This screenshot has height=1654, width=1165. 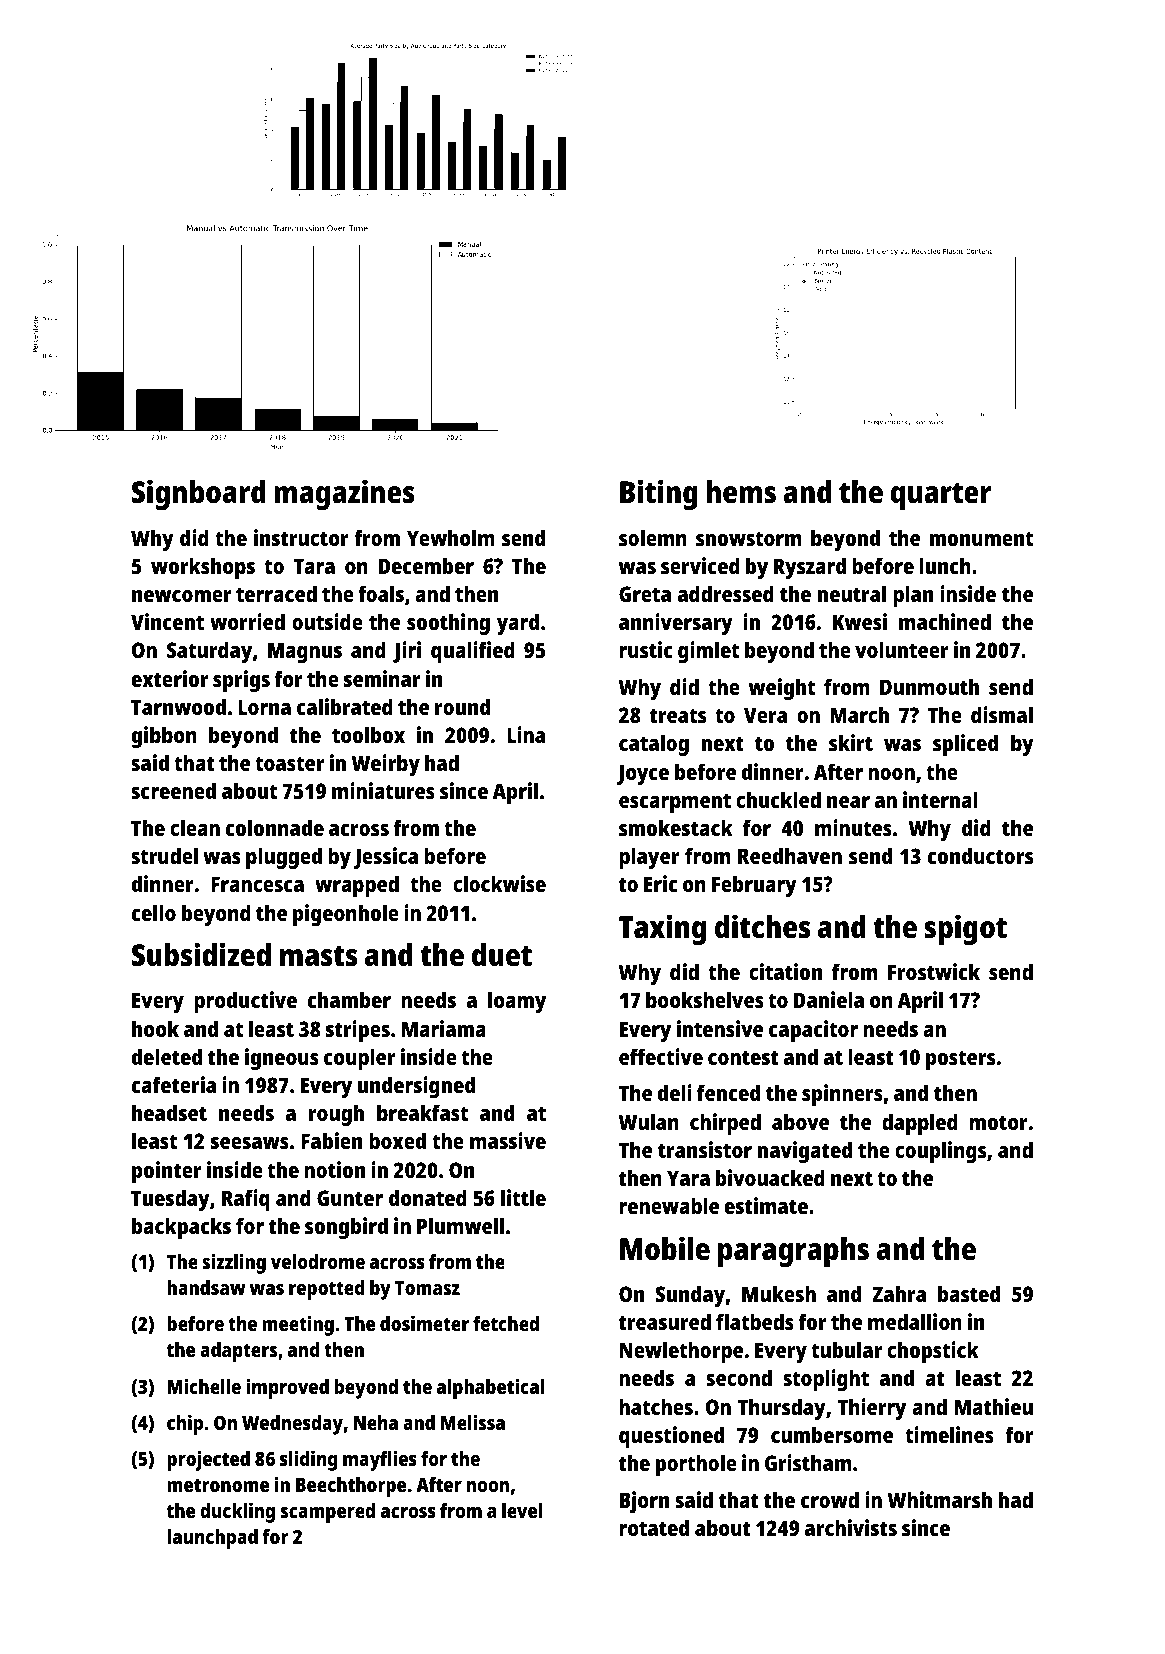 I want to click on Biting, so click(x=659, y=494).
